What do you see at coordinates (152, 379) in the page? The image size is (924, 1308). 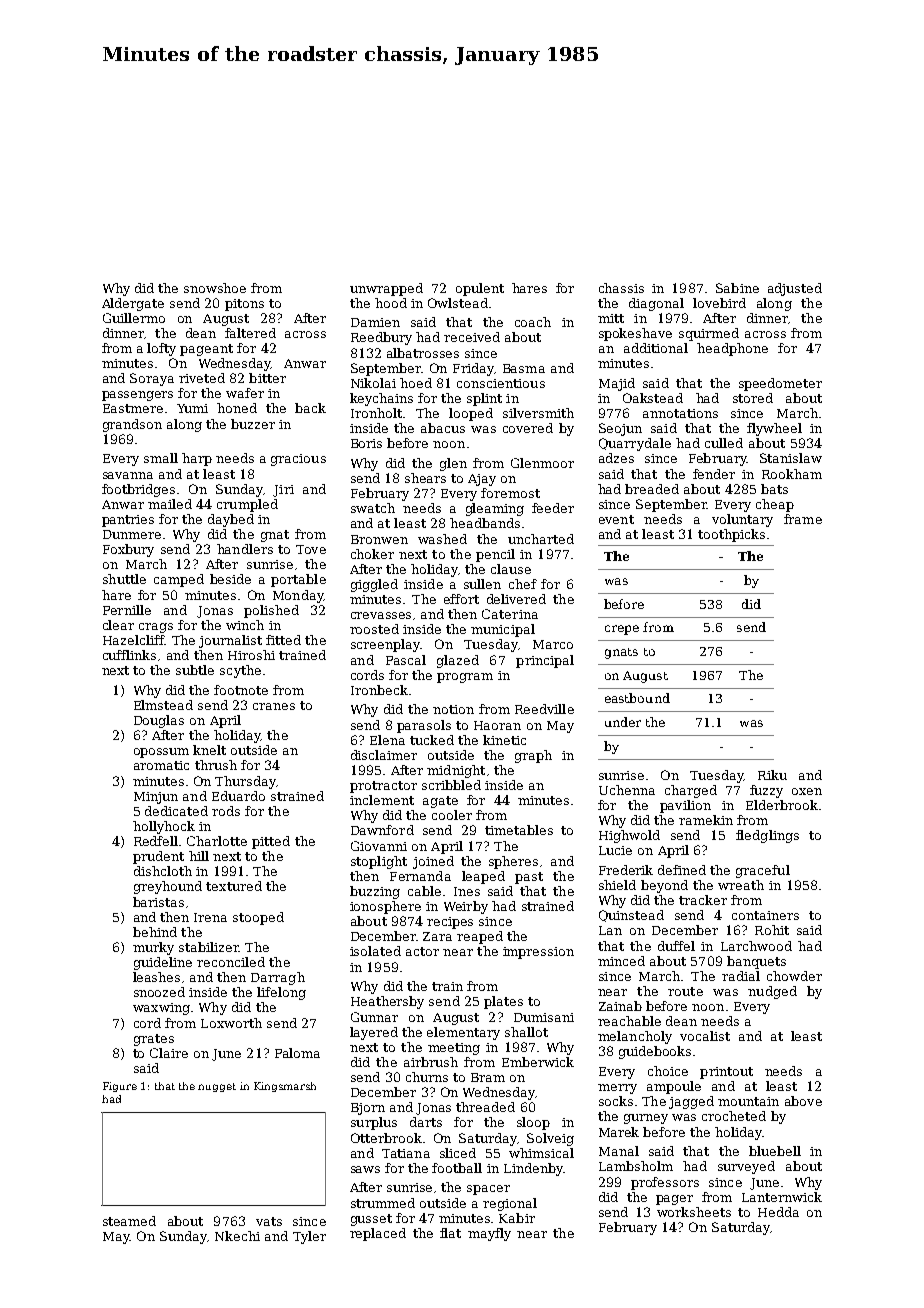 I see `Soraya` at bounding box center [152, 379].
